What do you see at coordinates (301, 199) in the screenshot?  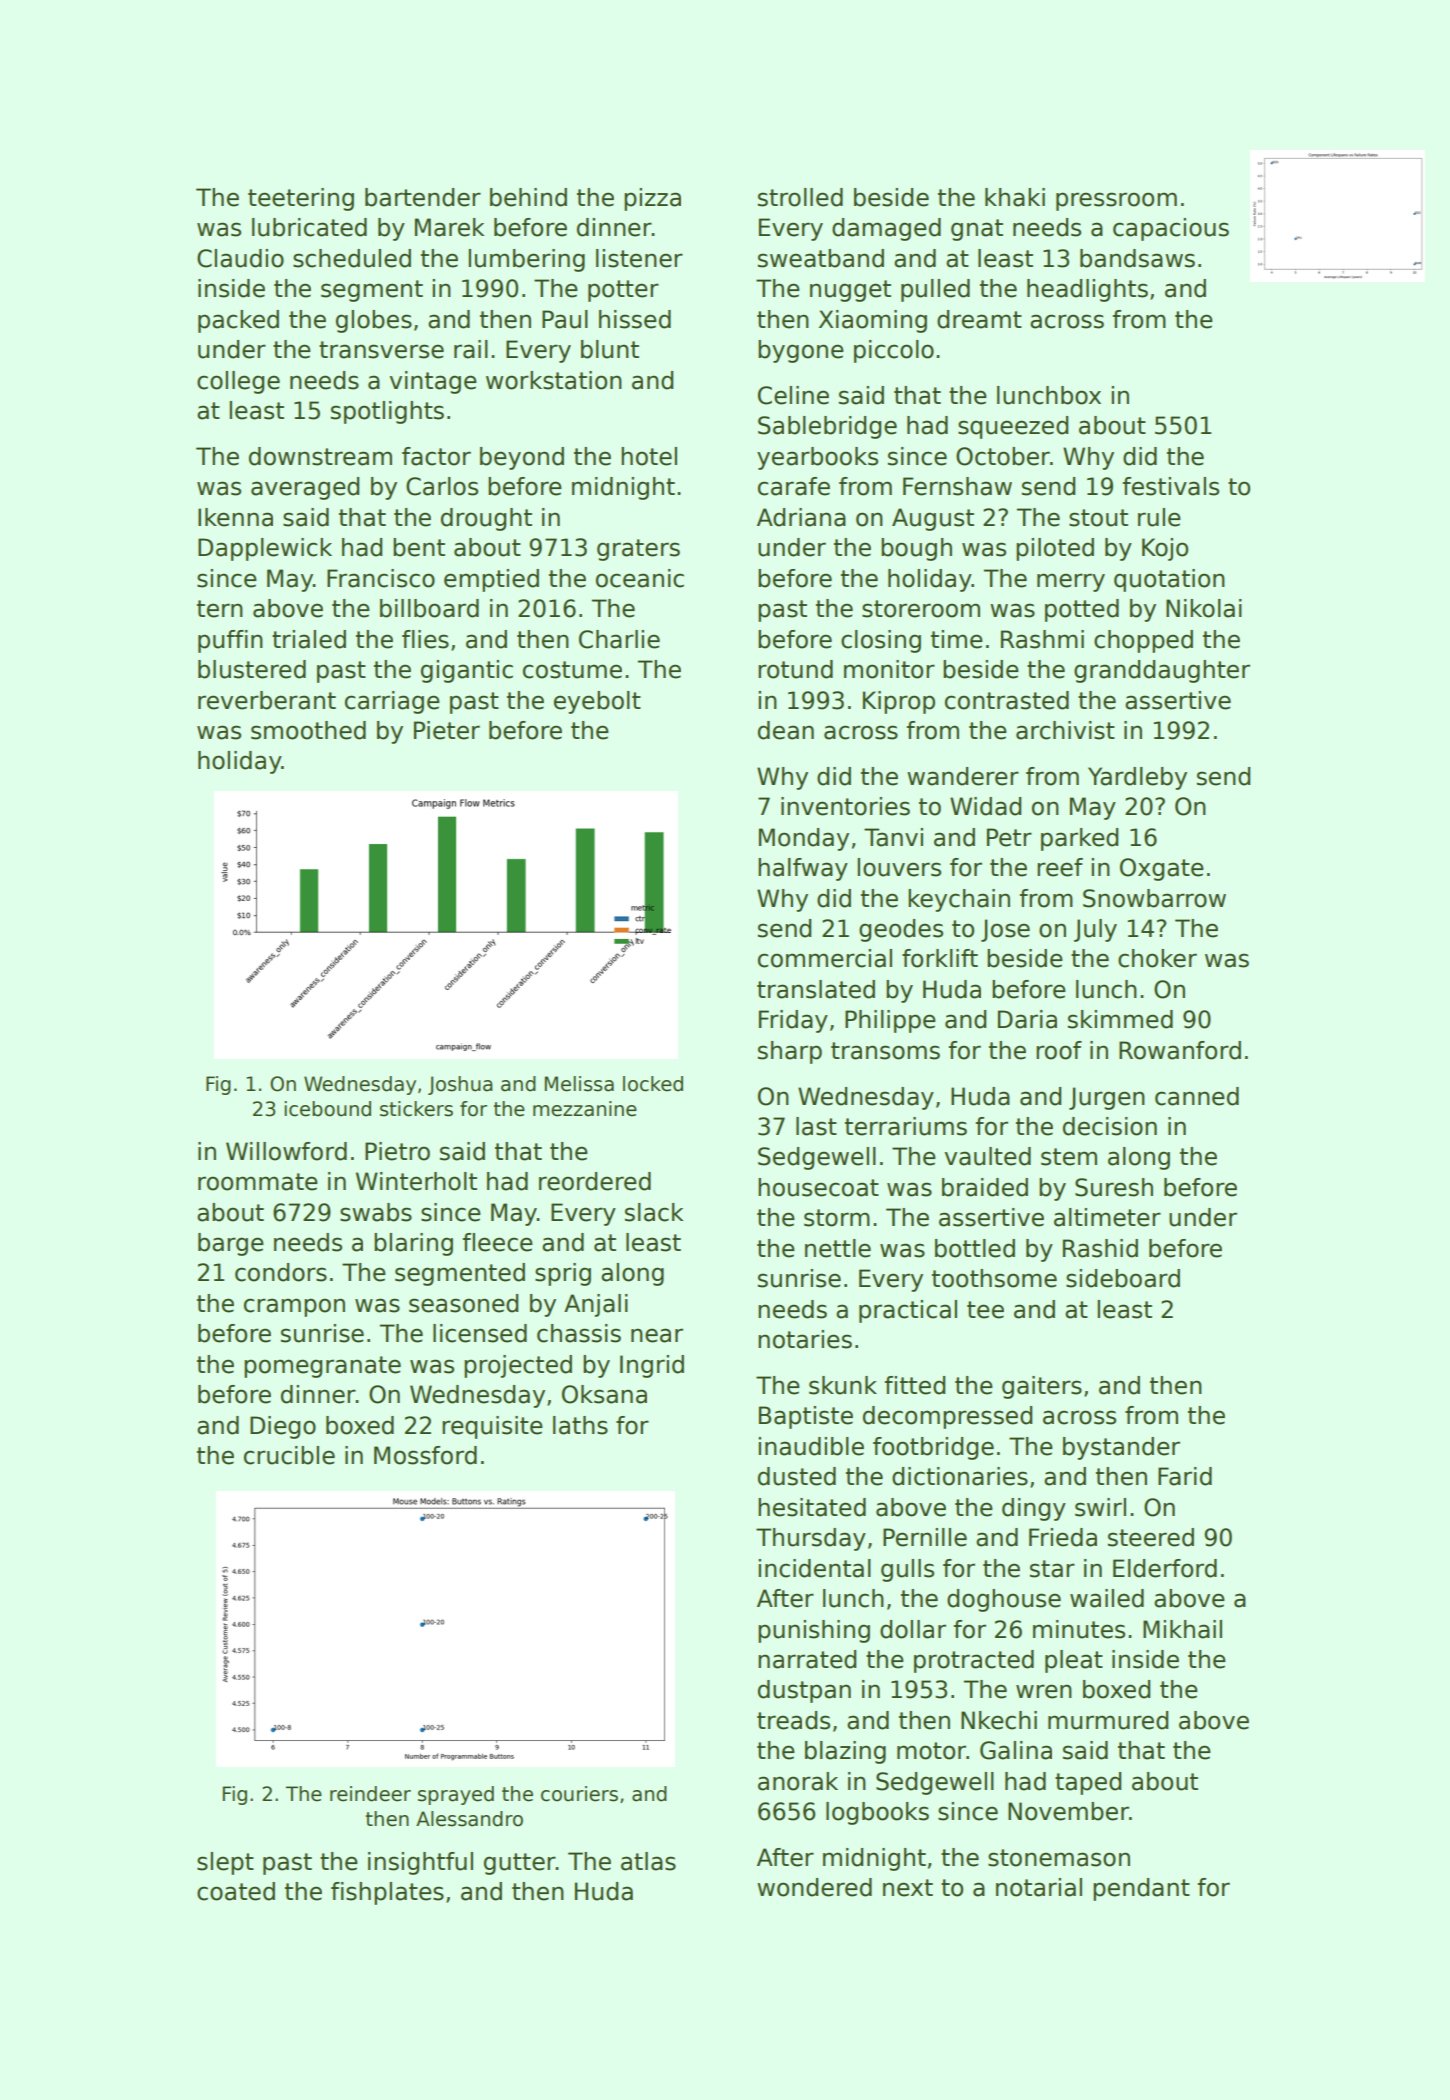 I see `teetering` at bounding box center [301, 199].
